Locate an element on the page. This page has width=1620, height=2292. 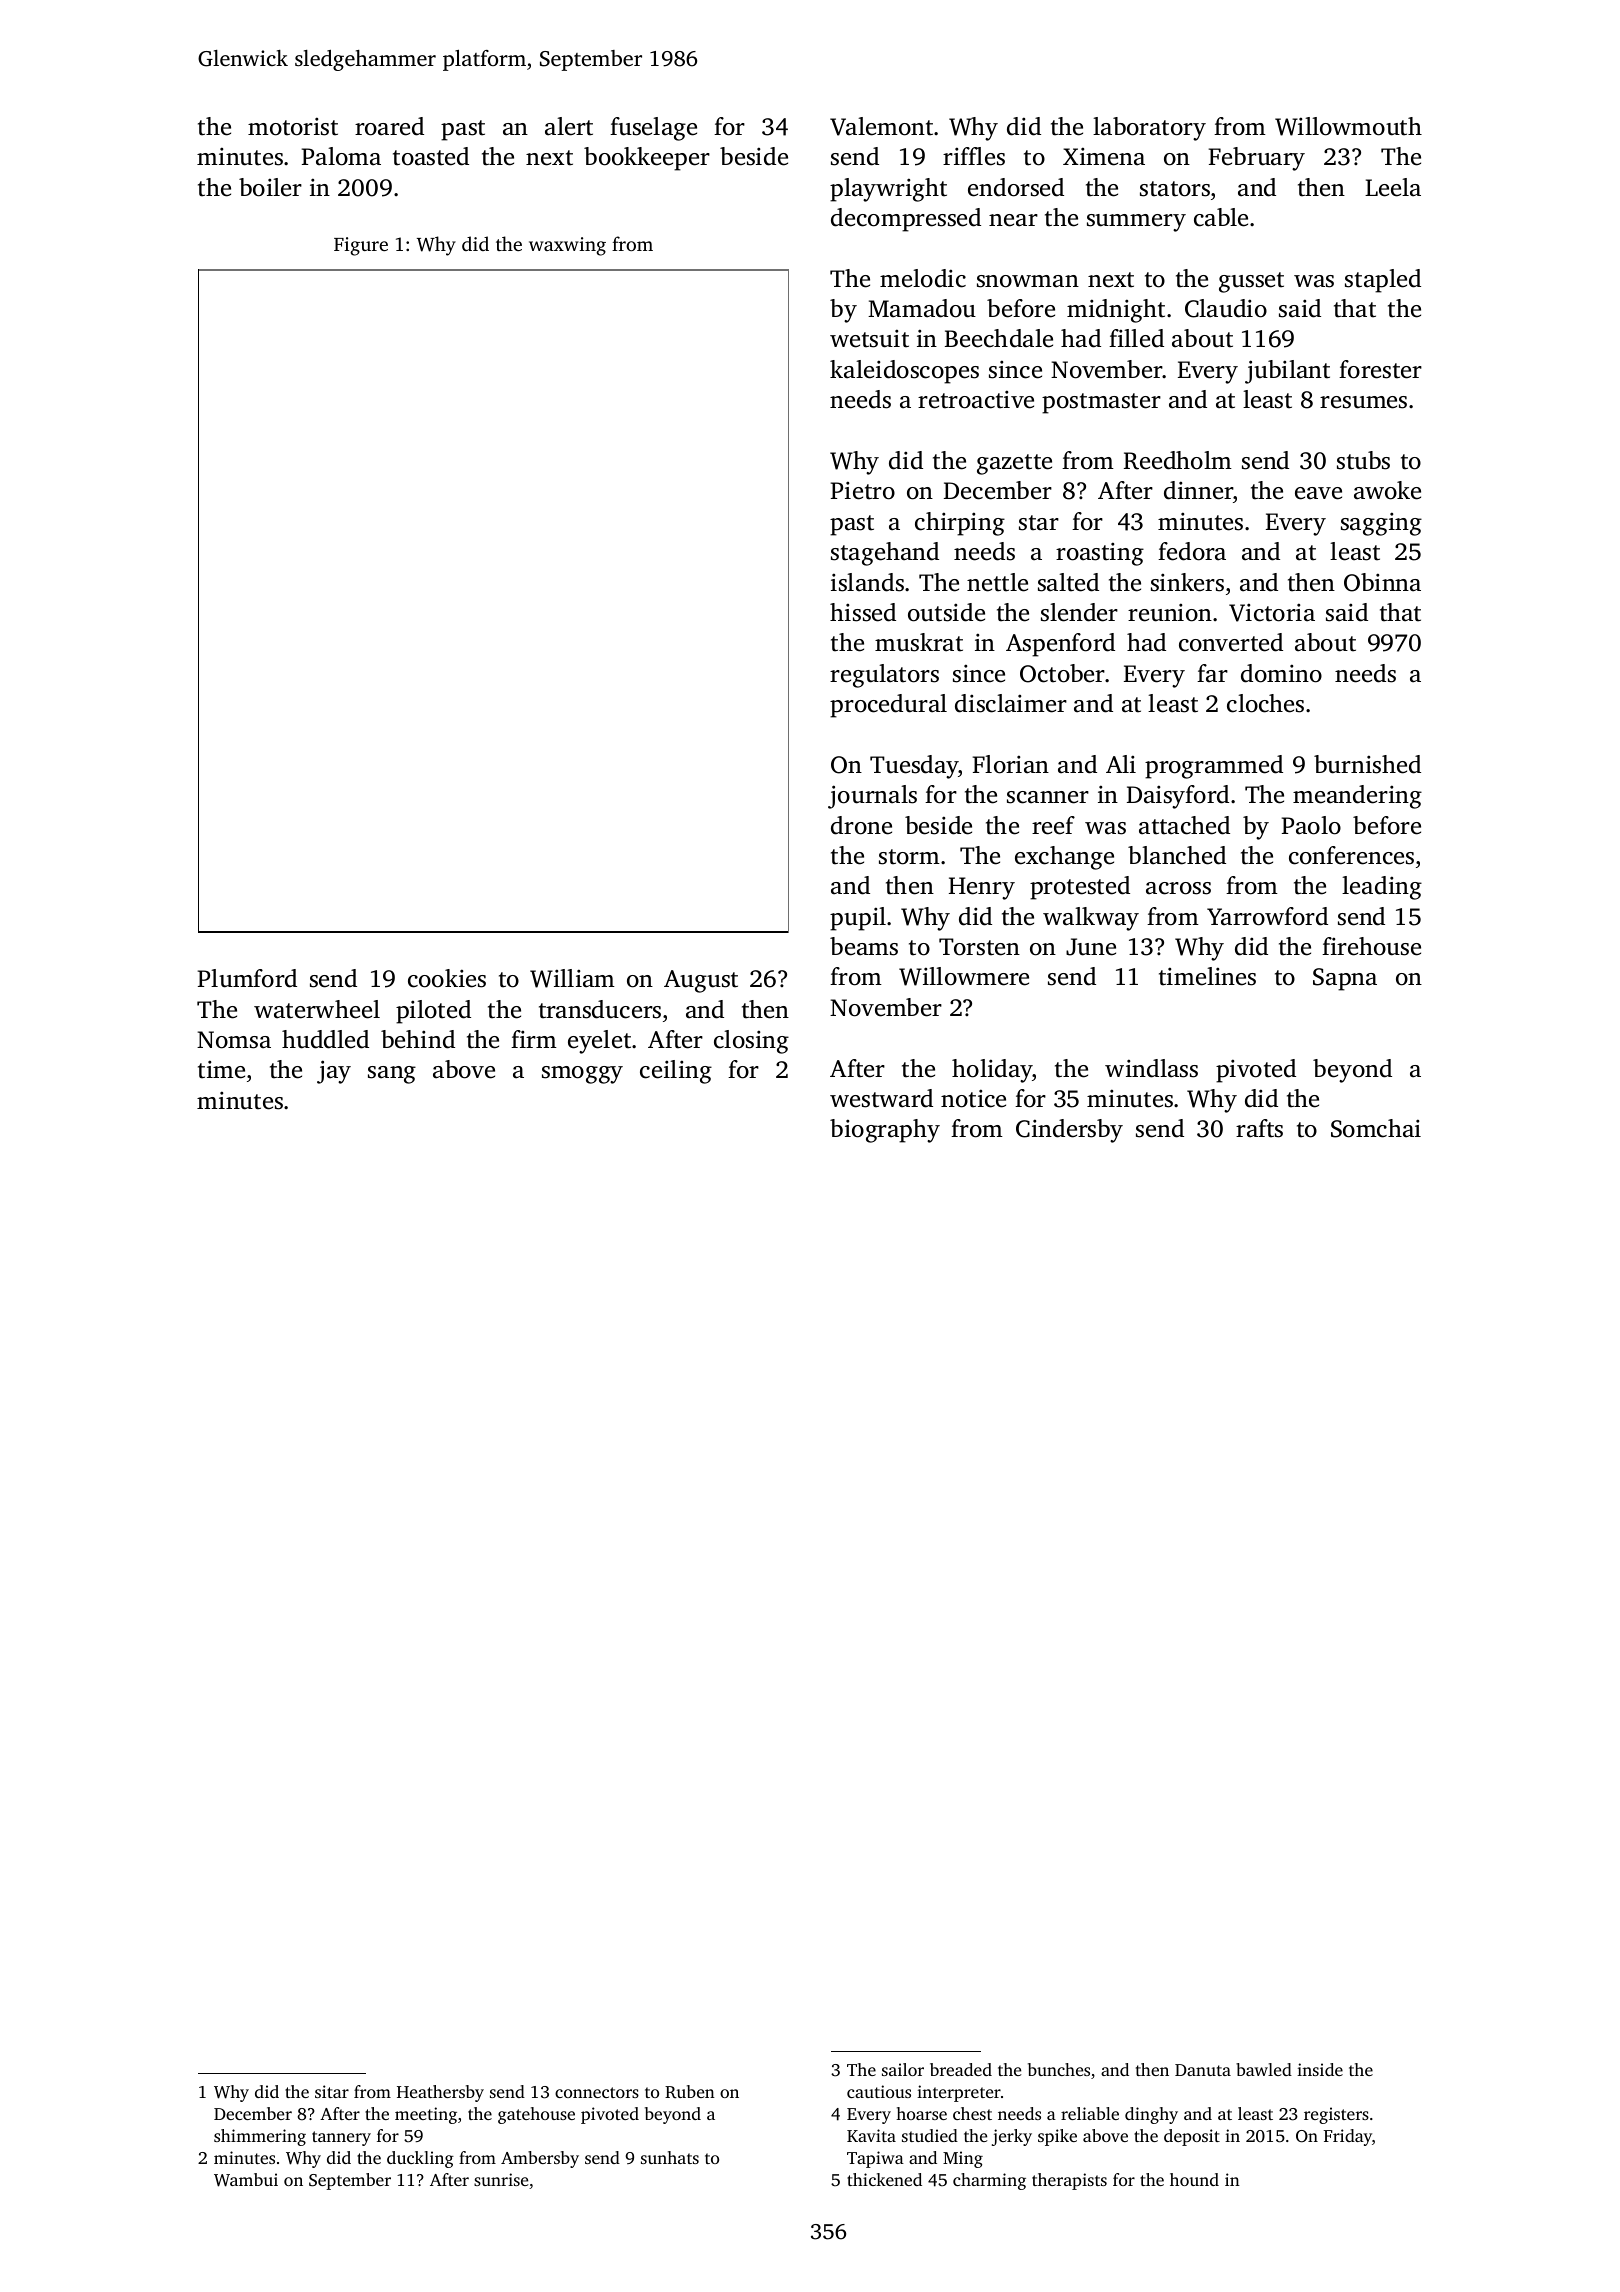
fuselage is located at coordinates (653, 129).
